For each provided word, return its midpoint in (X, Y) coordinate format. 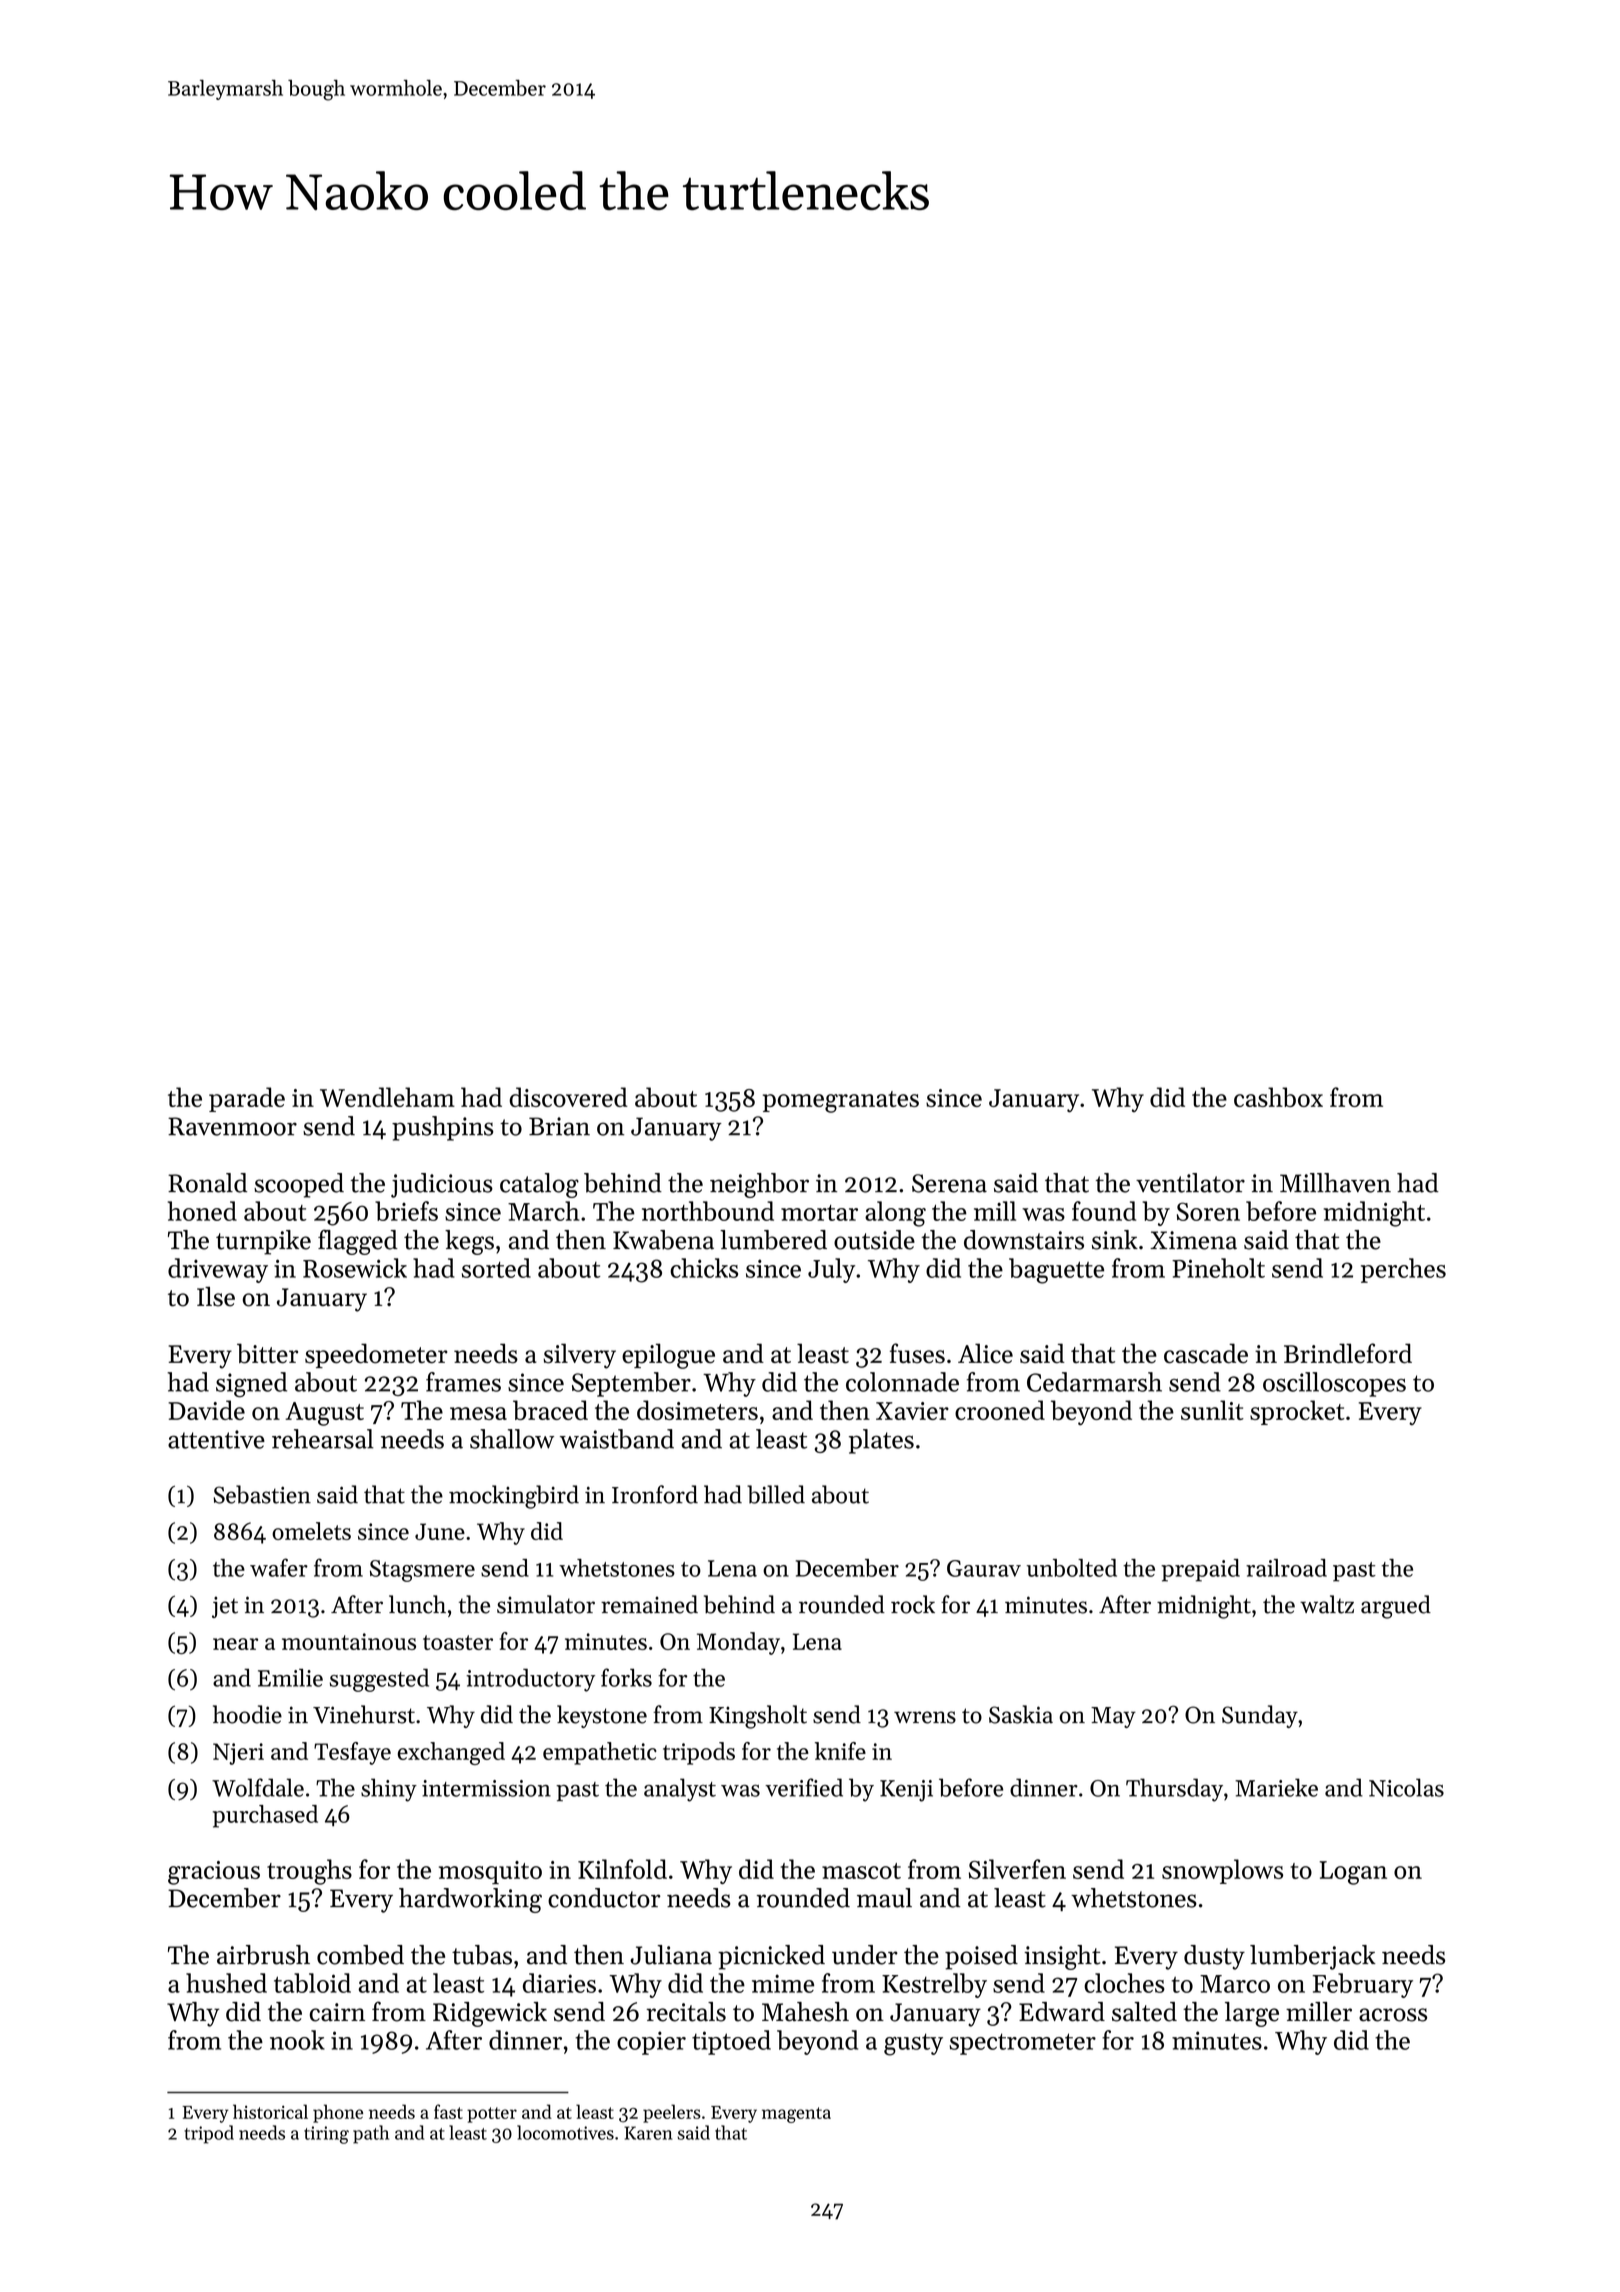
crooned (1000, 1410)
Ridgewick (490, 2014)
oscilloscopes (1334, 1384)
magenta (796, 2115)
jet (225, 1607)
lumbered (773, 1240)
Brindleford (1348, 1353)
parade (247, 1099)
